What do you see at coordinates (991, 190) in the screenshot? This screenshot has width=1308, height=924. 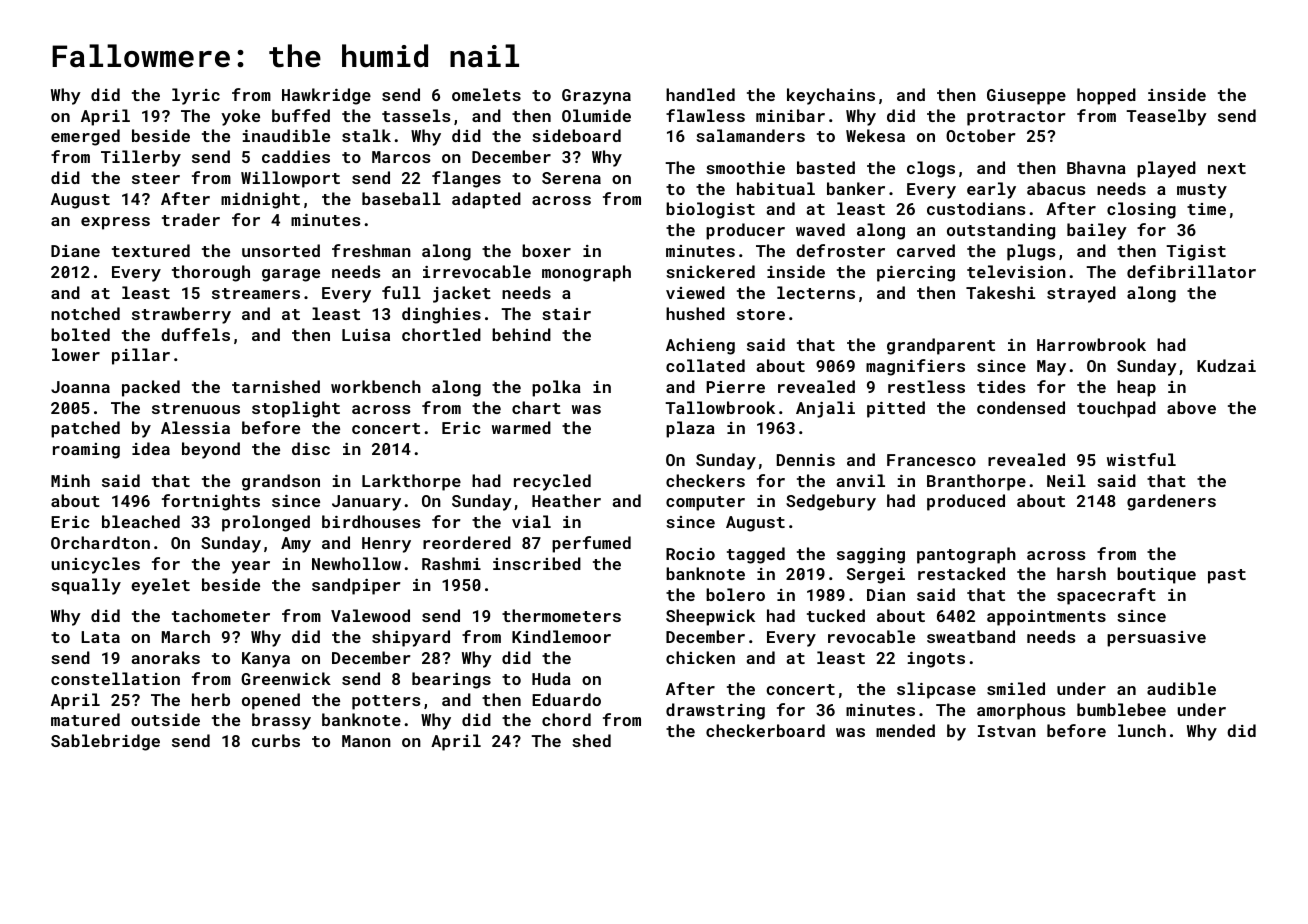 I see `early` at bounding box center [991, 190].
